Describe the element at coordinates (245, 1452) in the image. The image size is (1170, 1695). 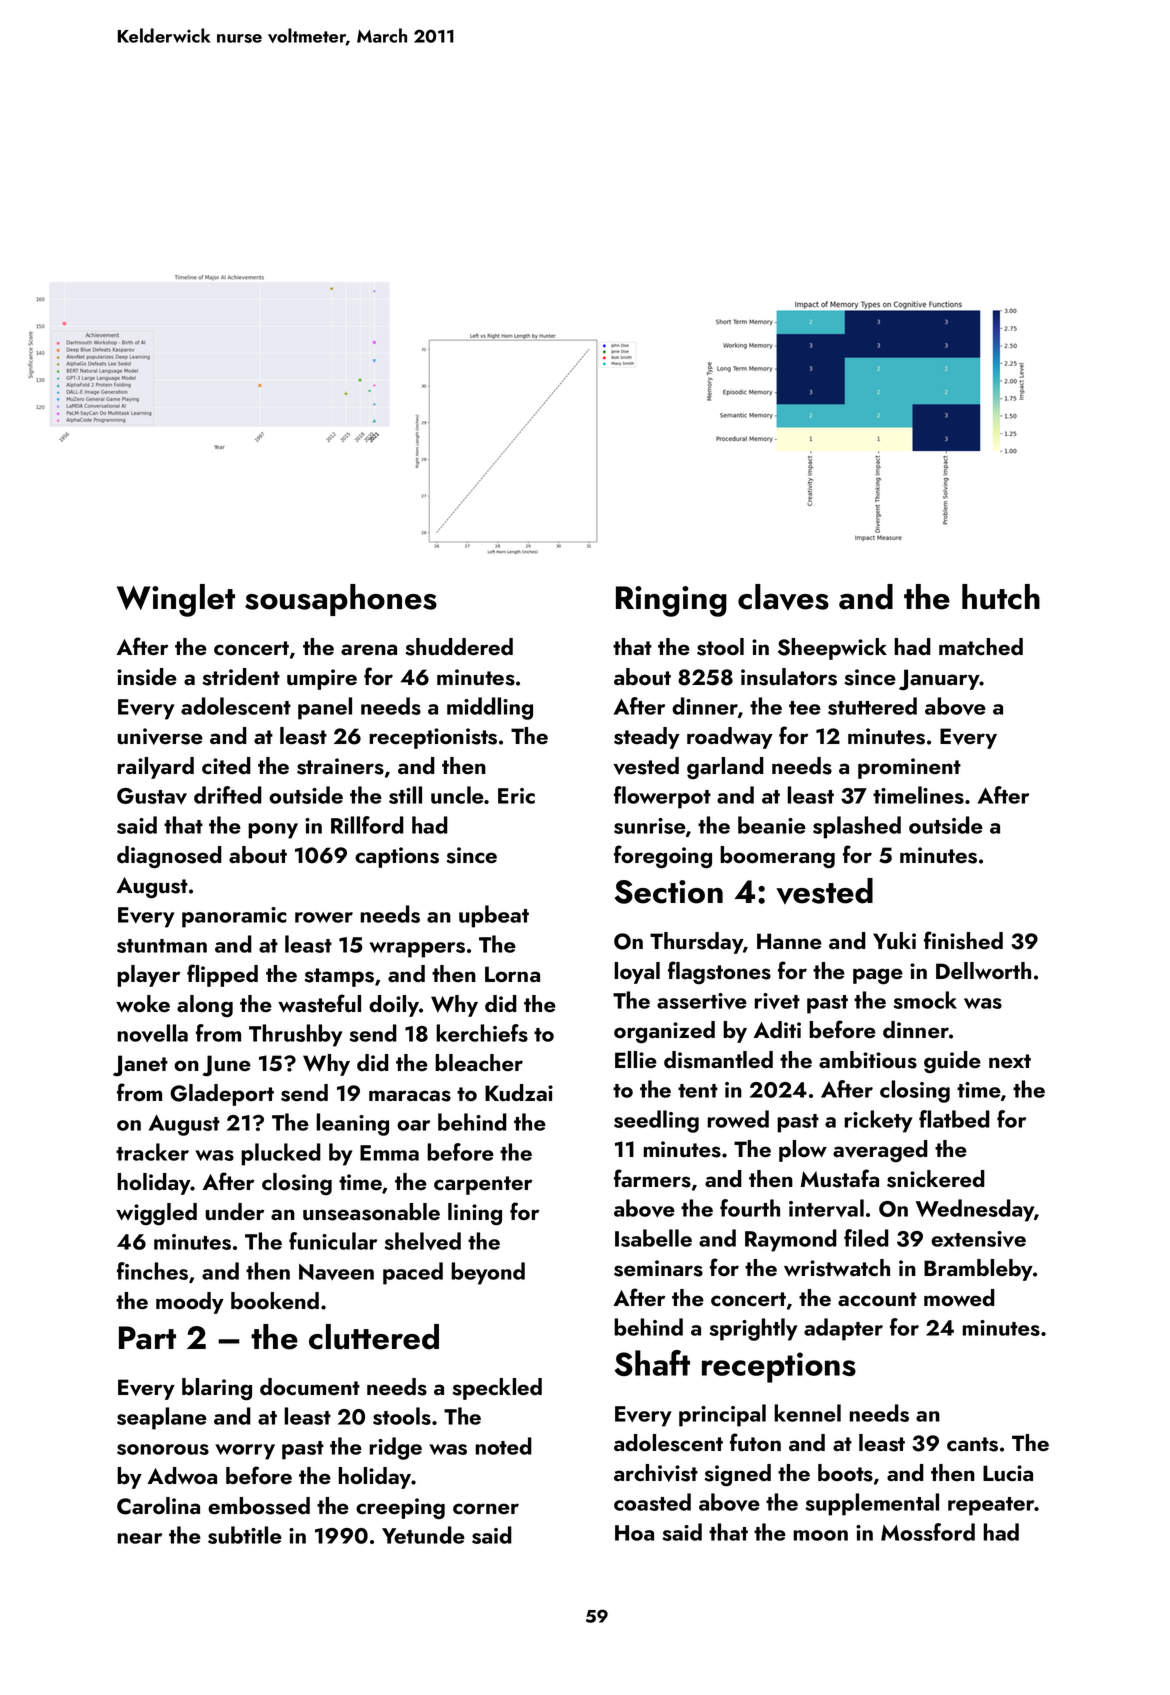
I see `worry` at that location.
